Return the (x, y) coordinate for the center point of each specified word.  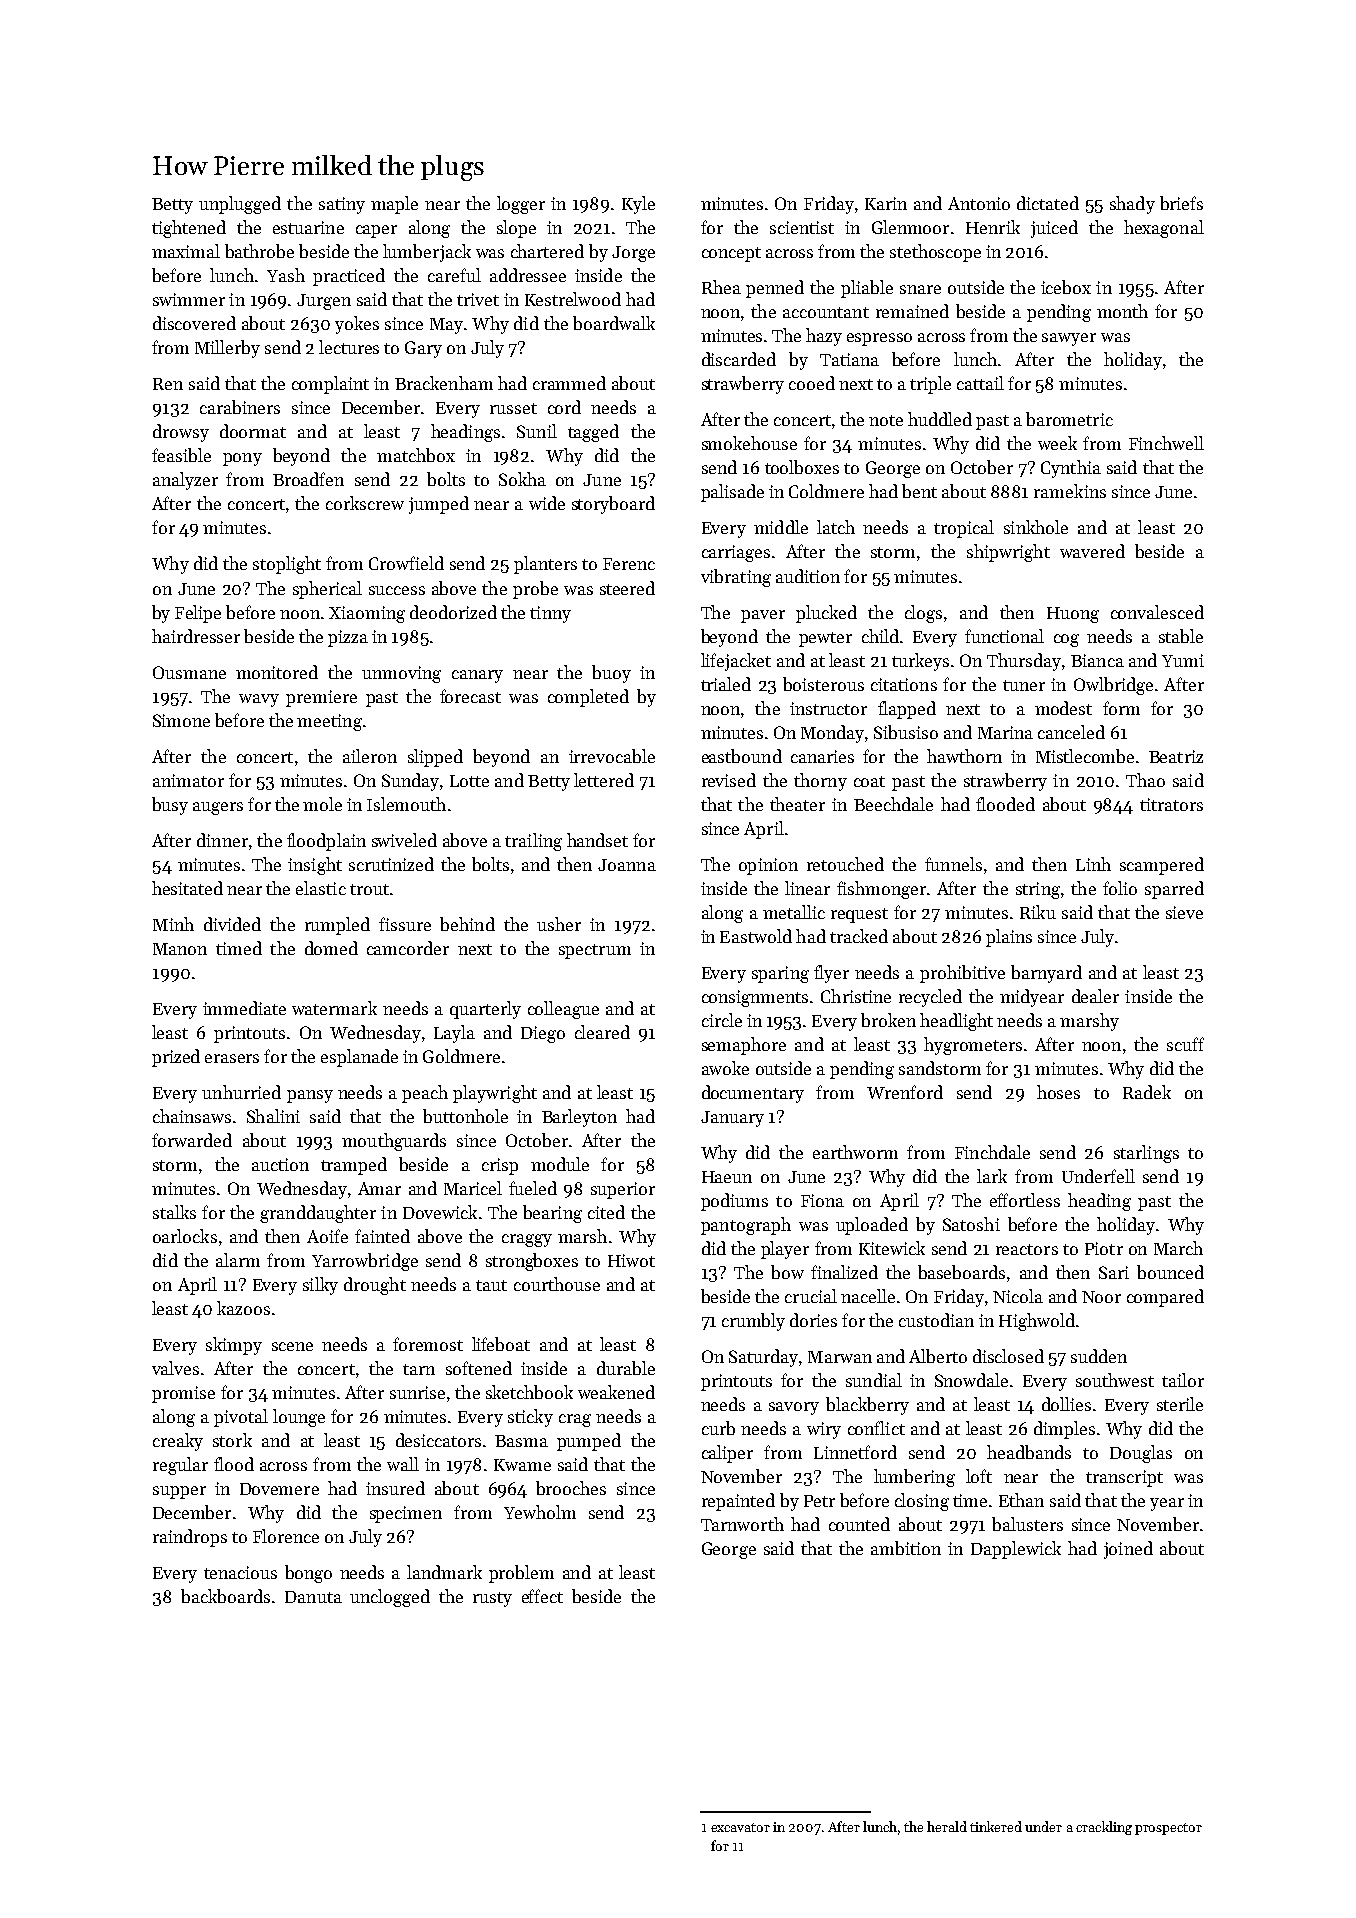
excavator (740, 1827)
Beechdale (893, 804)
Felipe (198, 614)
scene (292, 1346)
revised (729, 780)
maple (394, 205)
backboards (225, 1596)
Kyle (638, 205)
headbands (1029, 1452)
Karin (886, 203)
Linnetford (855, 1452)
